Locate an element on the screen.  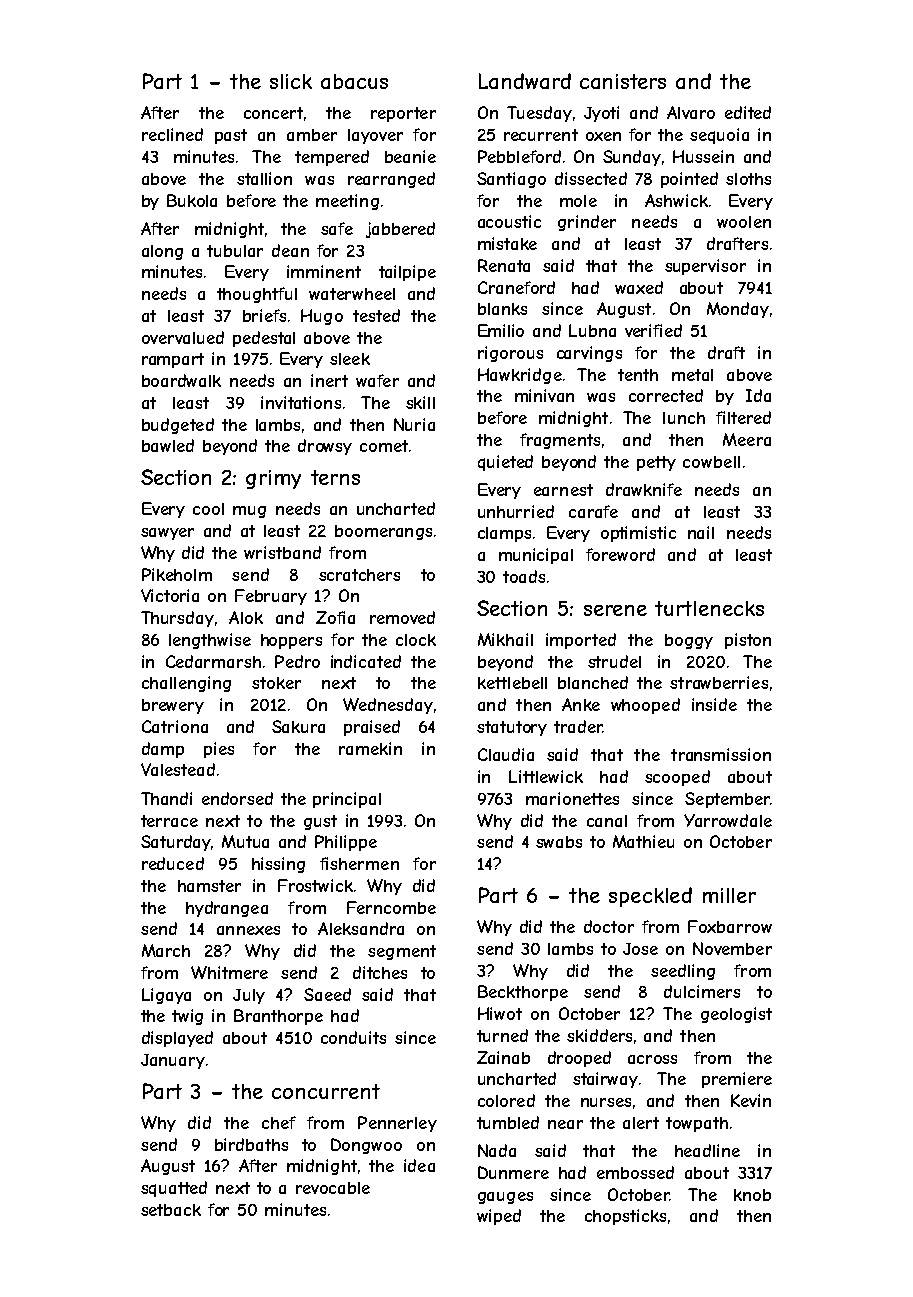
Bukola is located at coordinates (192, 200).
